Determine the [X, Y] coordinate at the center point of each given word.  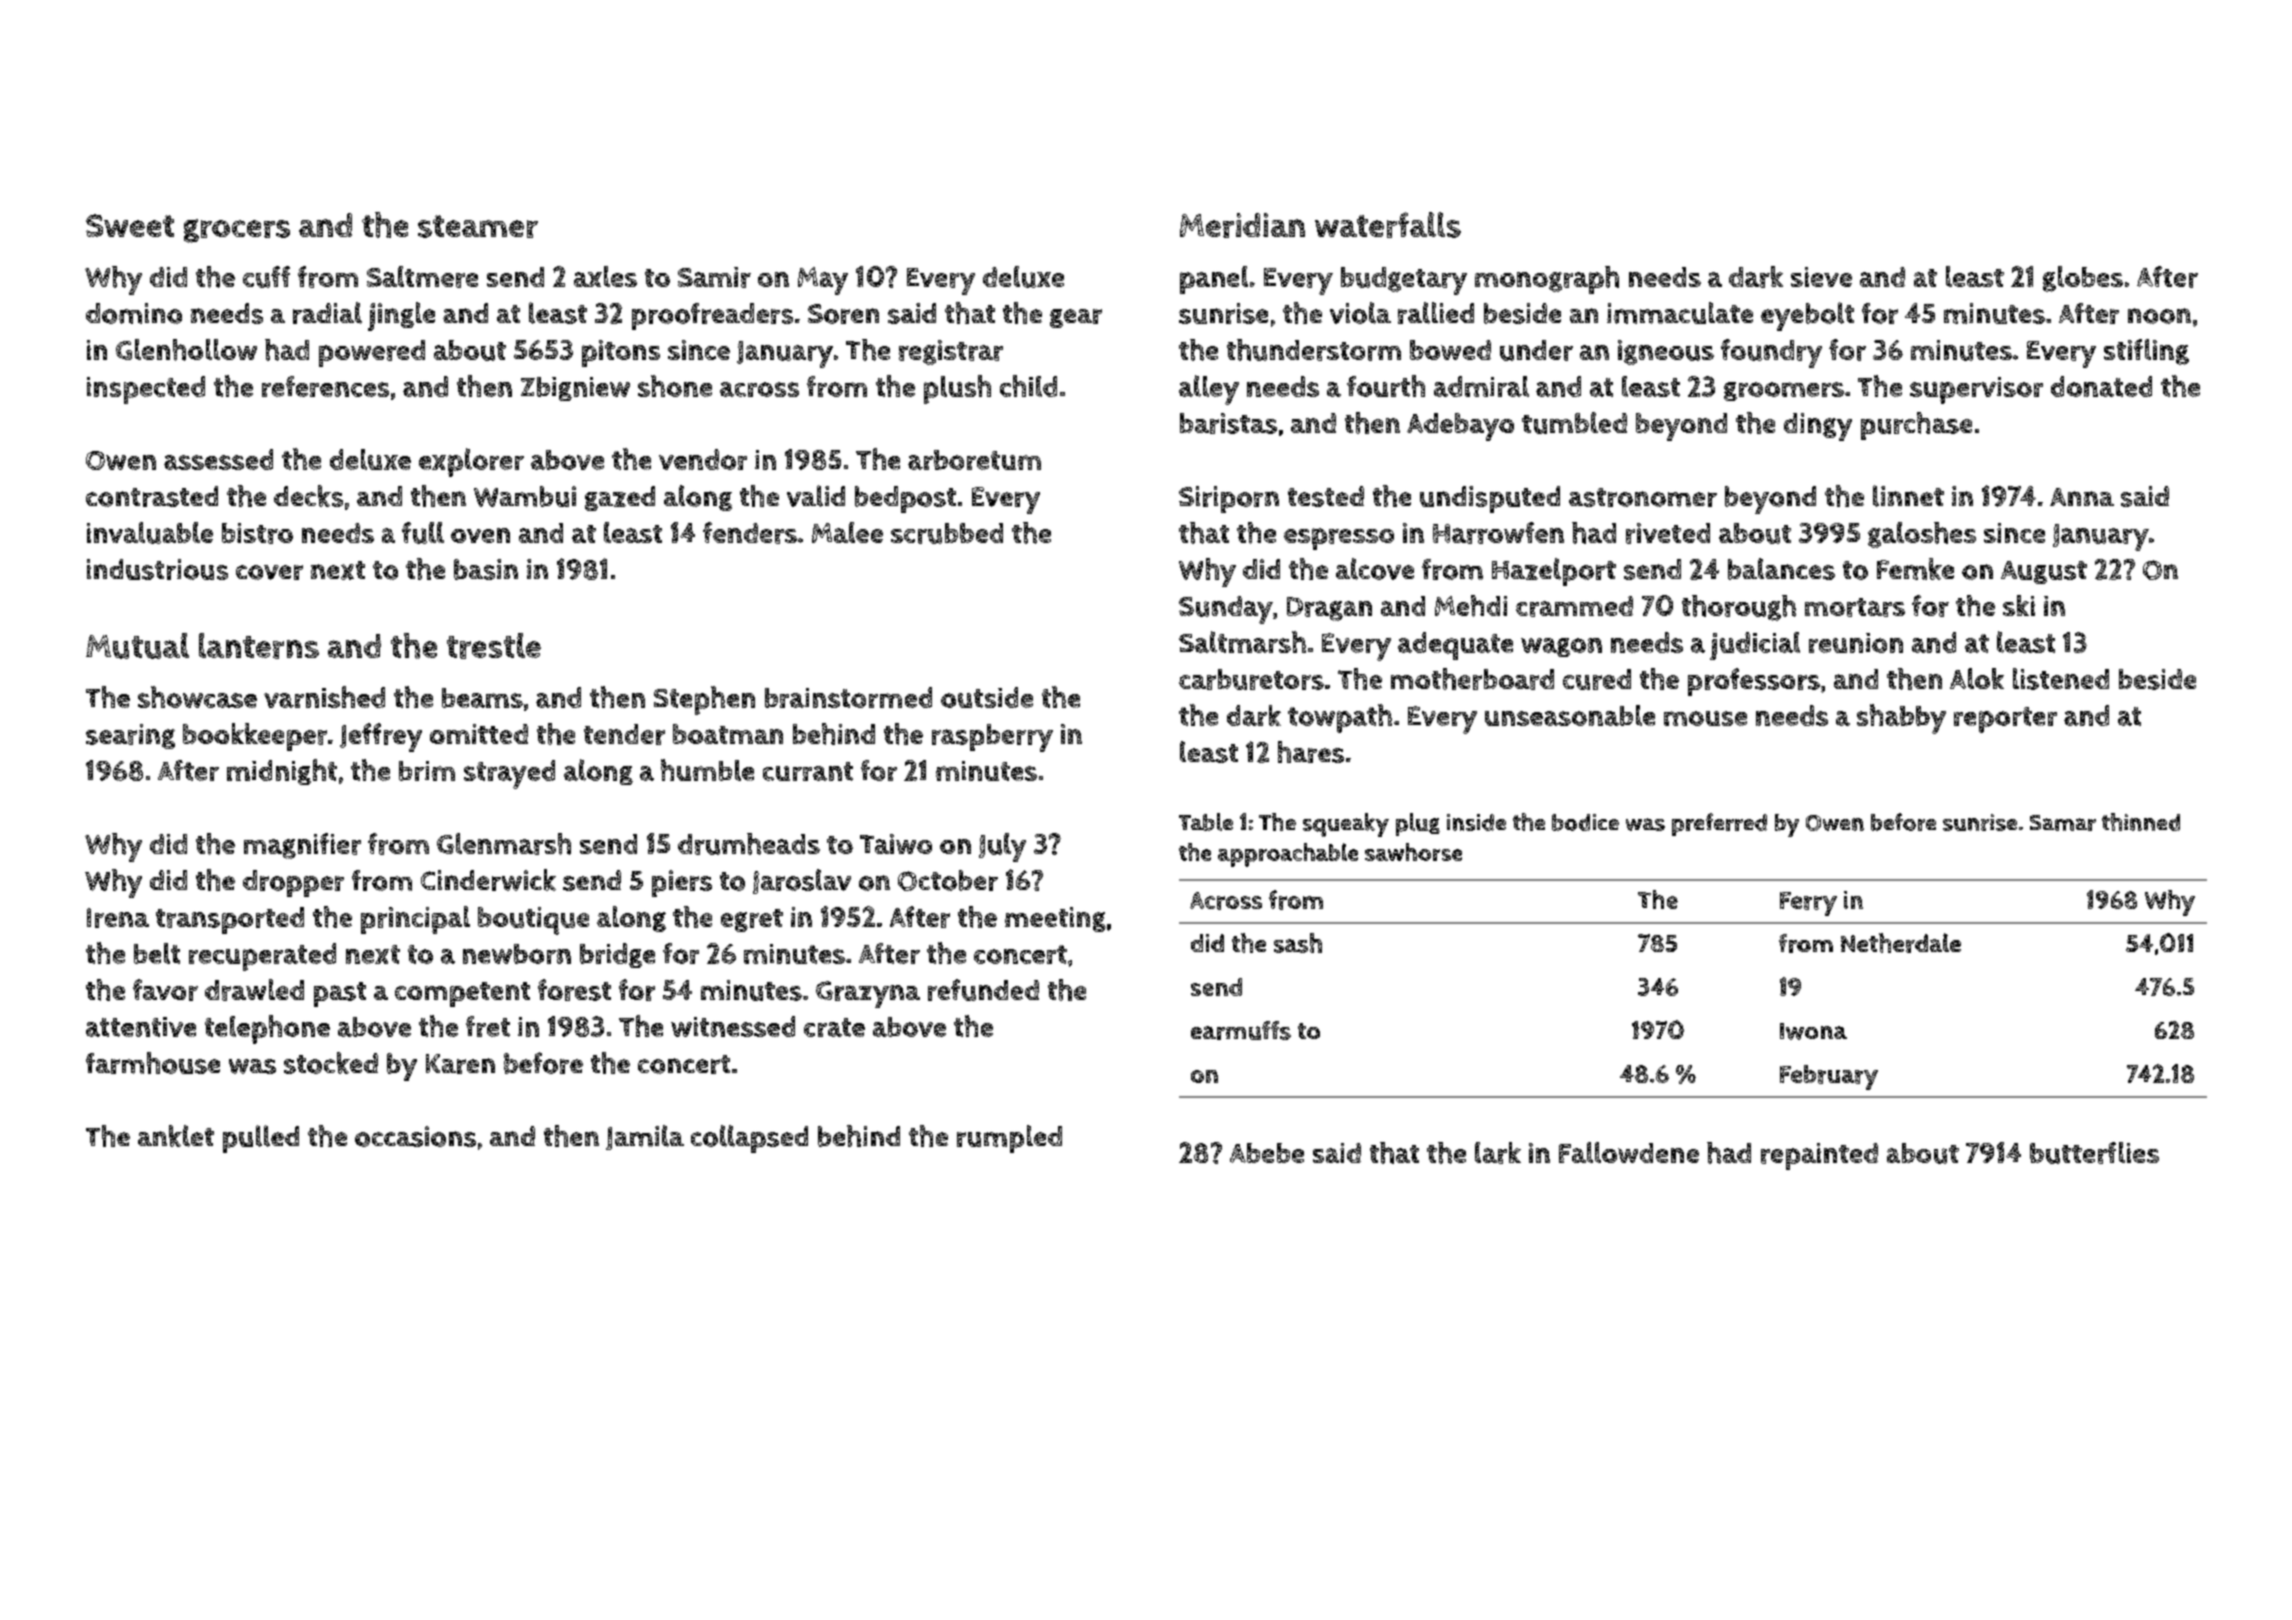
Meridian [1242, 225]
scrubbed [947, 533]
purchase [1916, 426]
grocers [237, 231]
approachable [1288, 855]
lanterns [259, 646]
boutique [533, 921]
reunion [1856, 643]
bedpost [905, 499]
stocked [331, 1063]
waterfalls [1388, 225]
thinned [2141, 822]
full [423, 533]
